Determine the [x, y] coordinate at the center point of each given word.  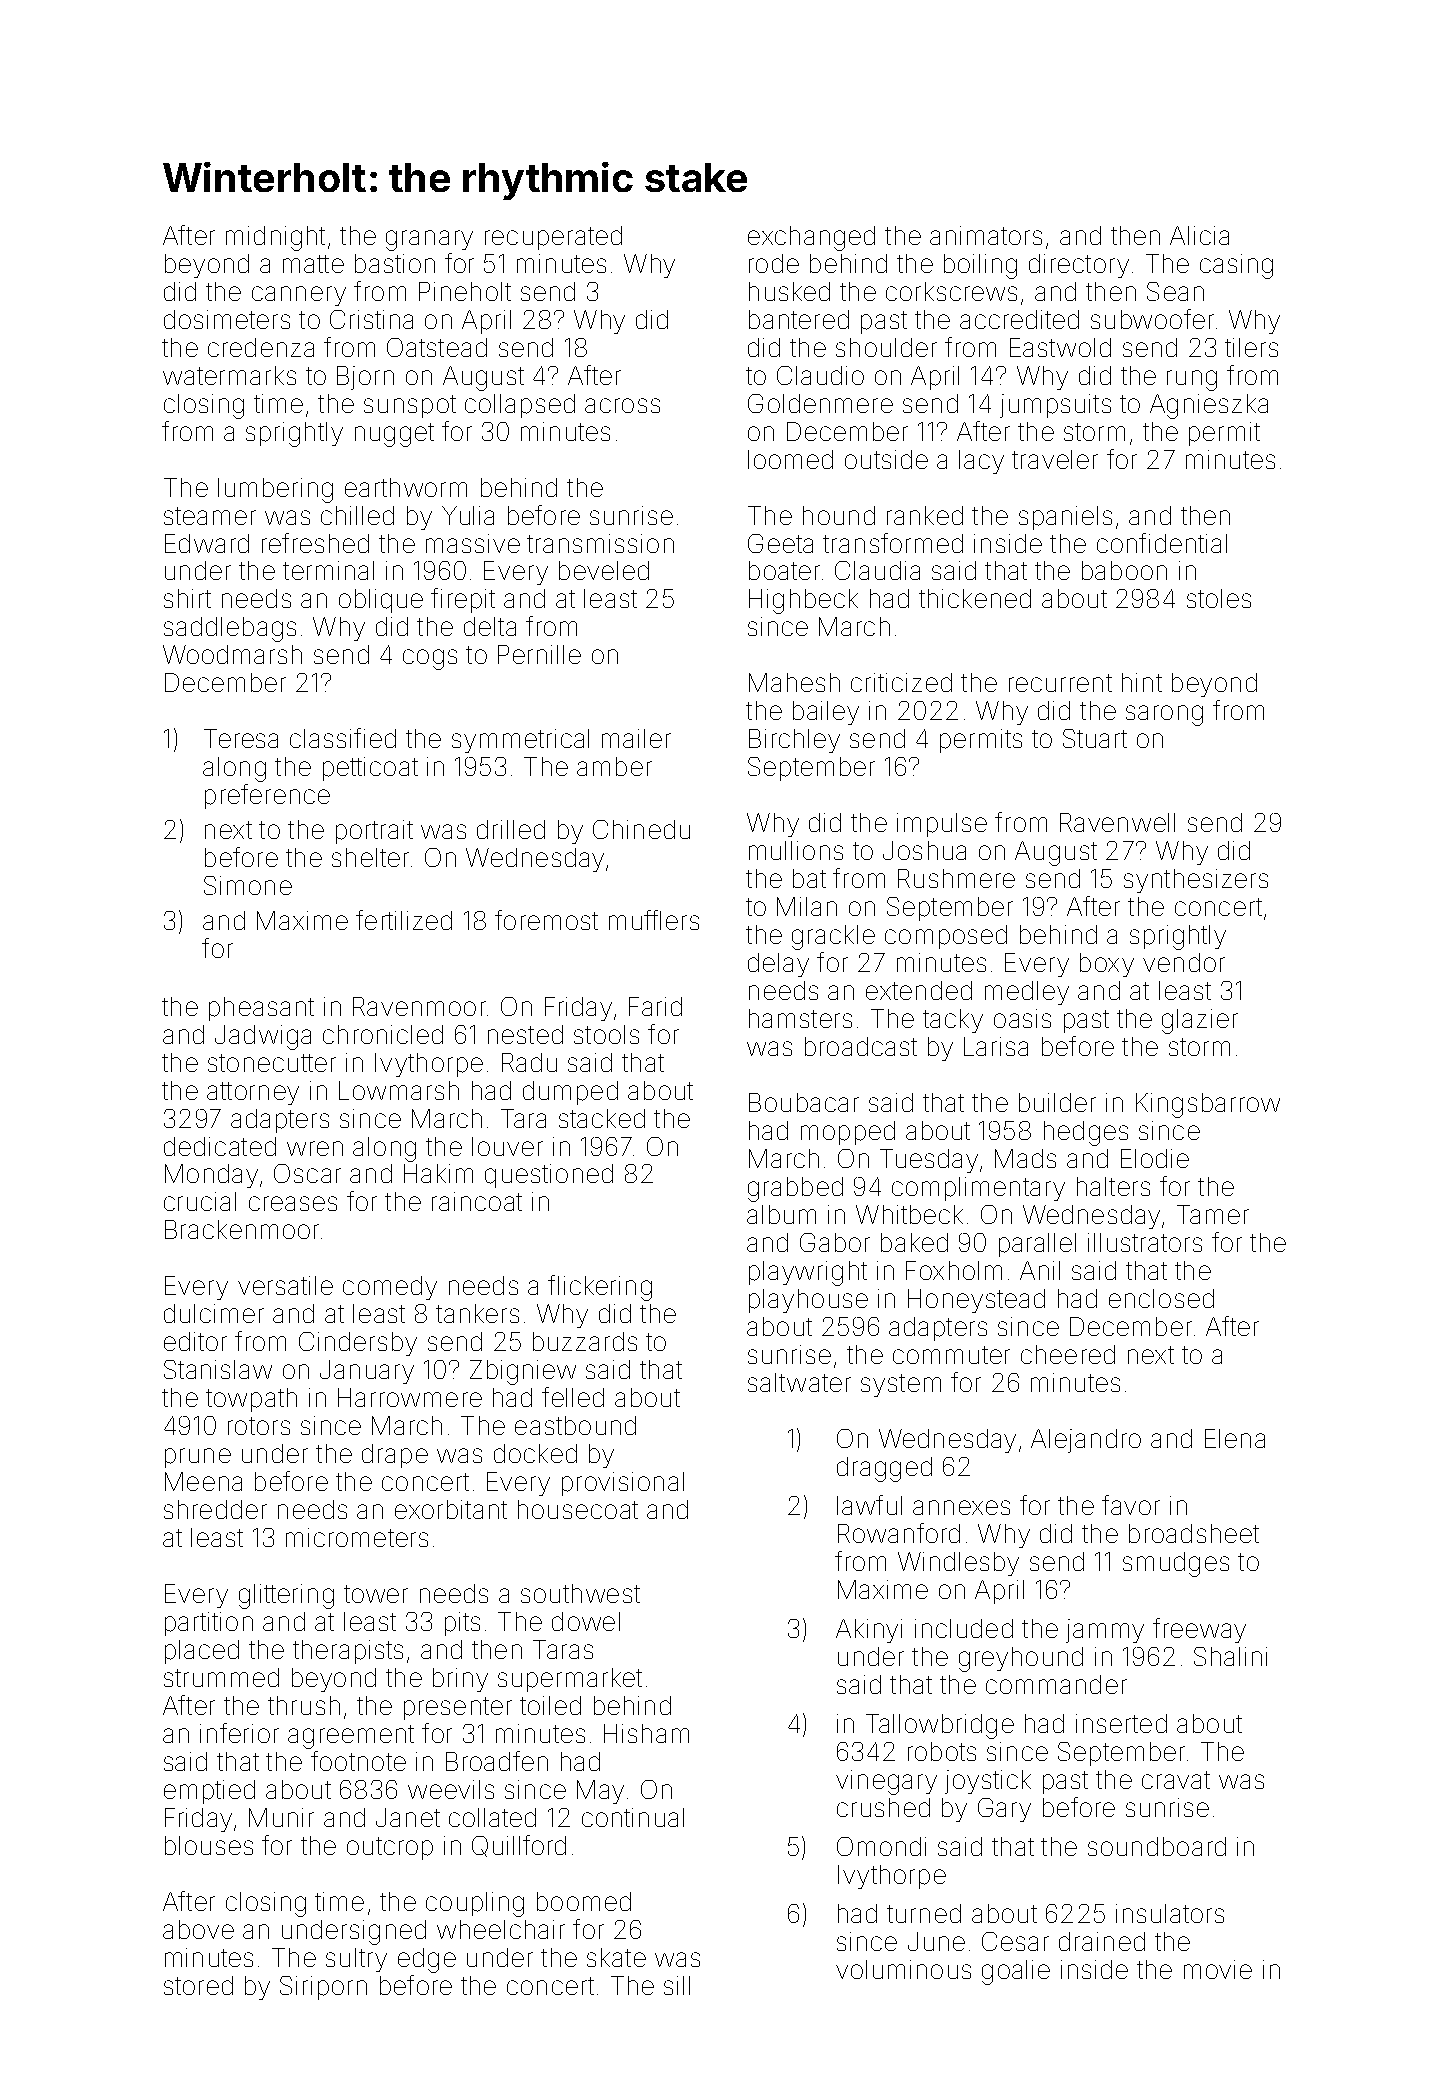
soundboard [1157, 1846]
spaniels [1065, 518]
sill [677, 1985]
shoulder [886, 347]
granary [429, 240]
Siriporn [323, 1988]
